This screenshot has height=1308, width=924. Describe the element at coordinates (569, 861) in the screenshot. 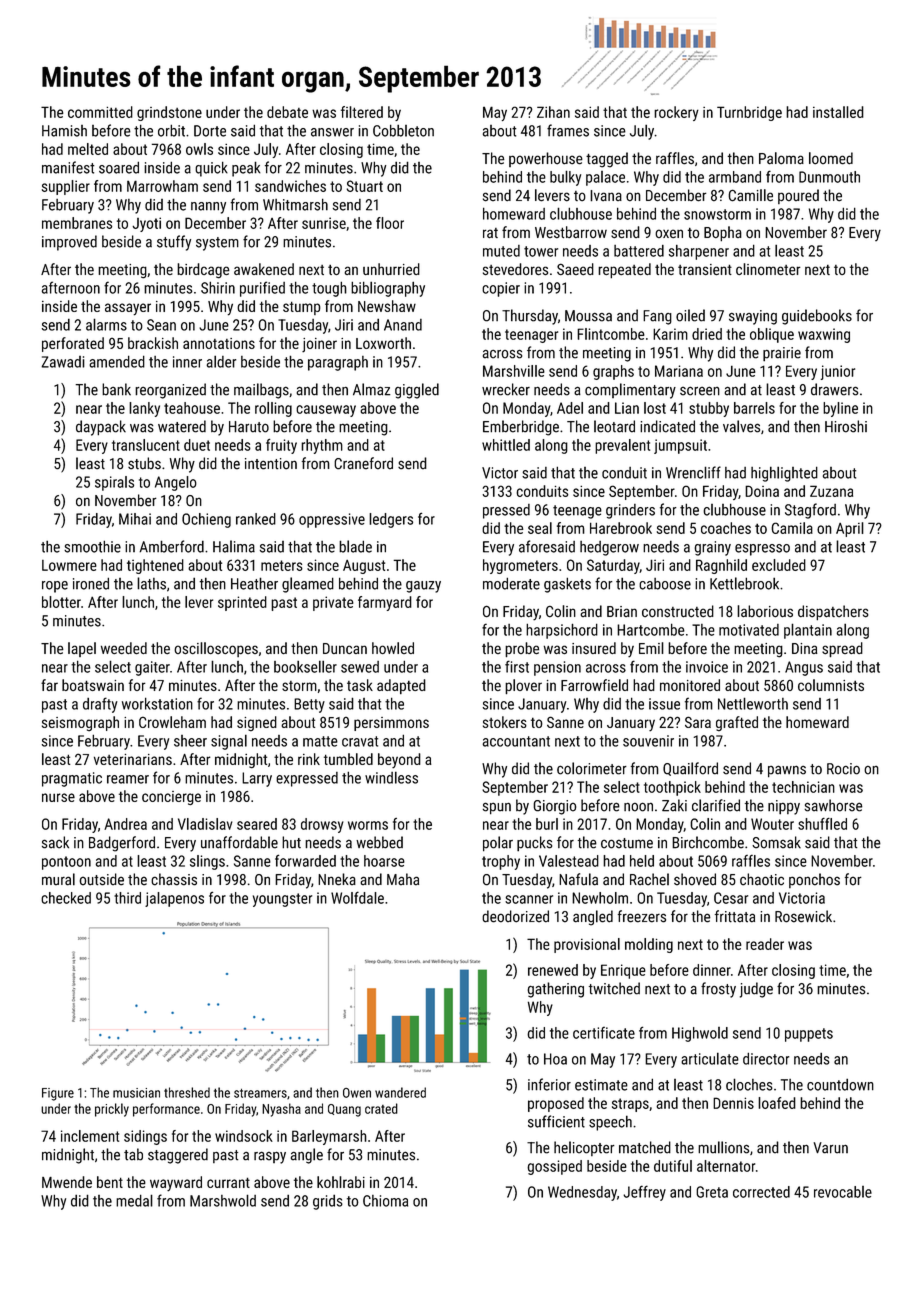

I see `Valestead` at that location.
